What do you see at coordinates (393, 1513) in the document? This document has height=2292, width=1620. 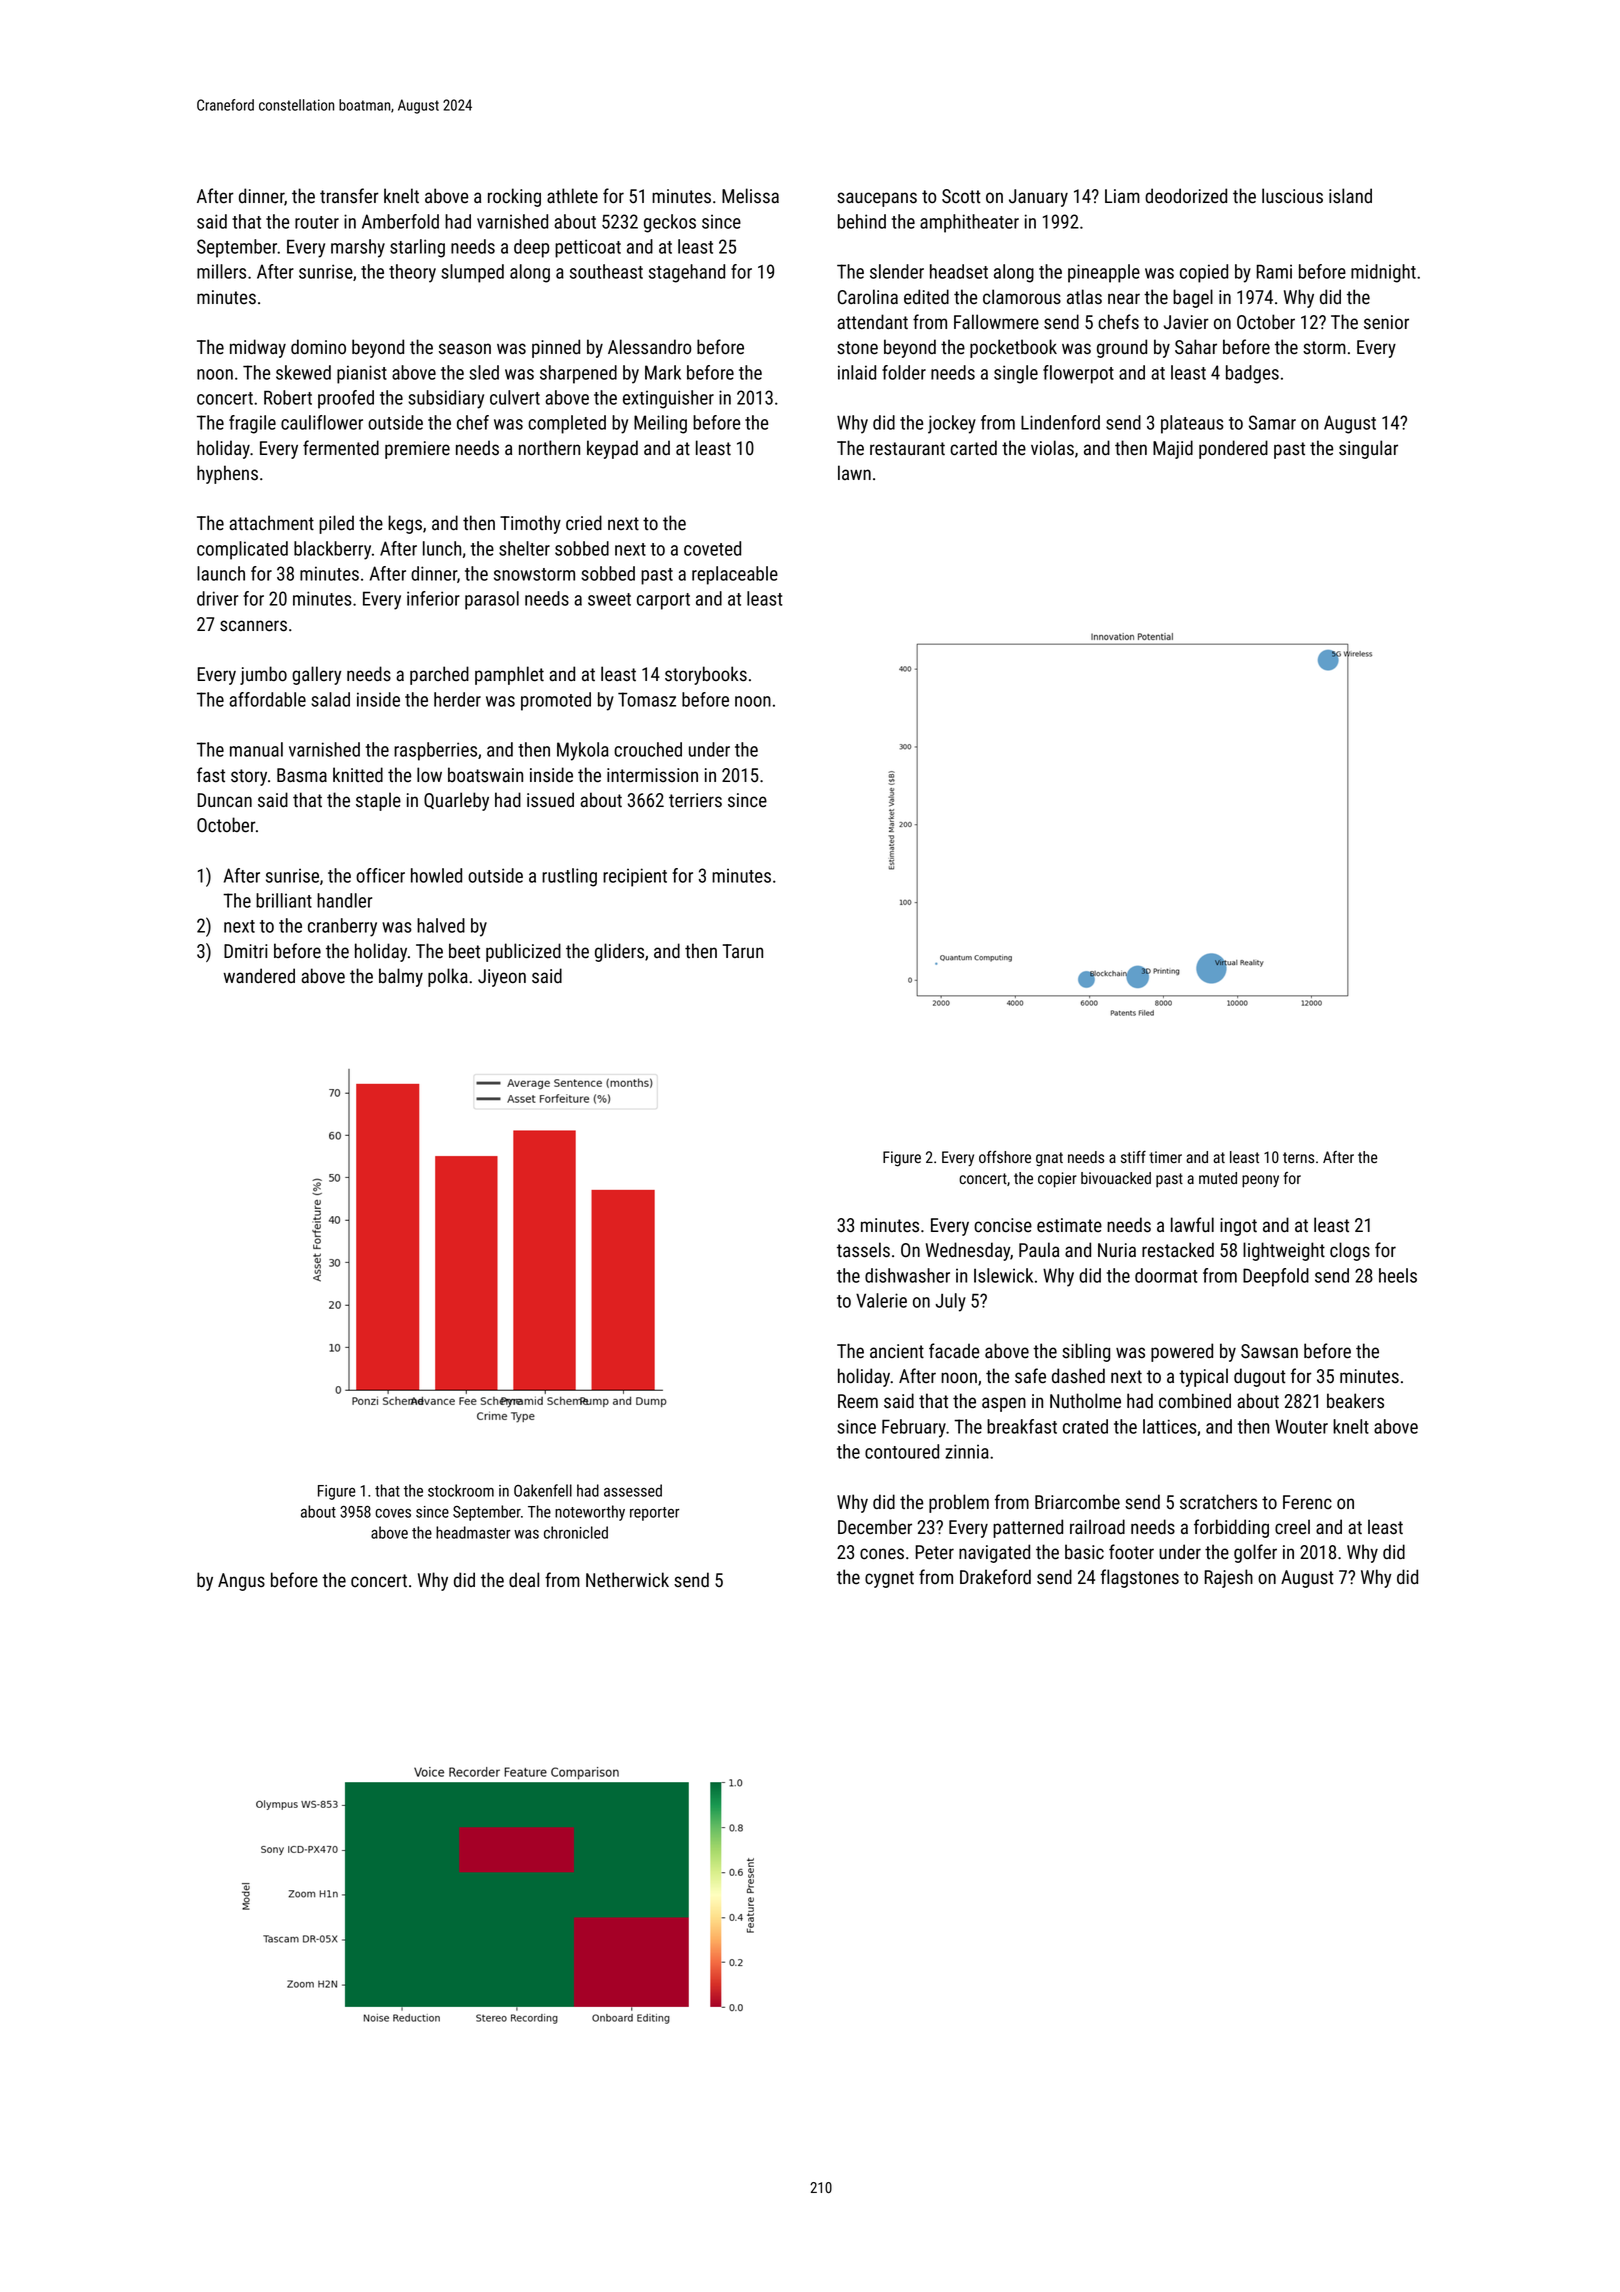 I see `coves` at bounding box center [393, 1513].
